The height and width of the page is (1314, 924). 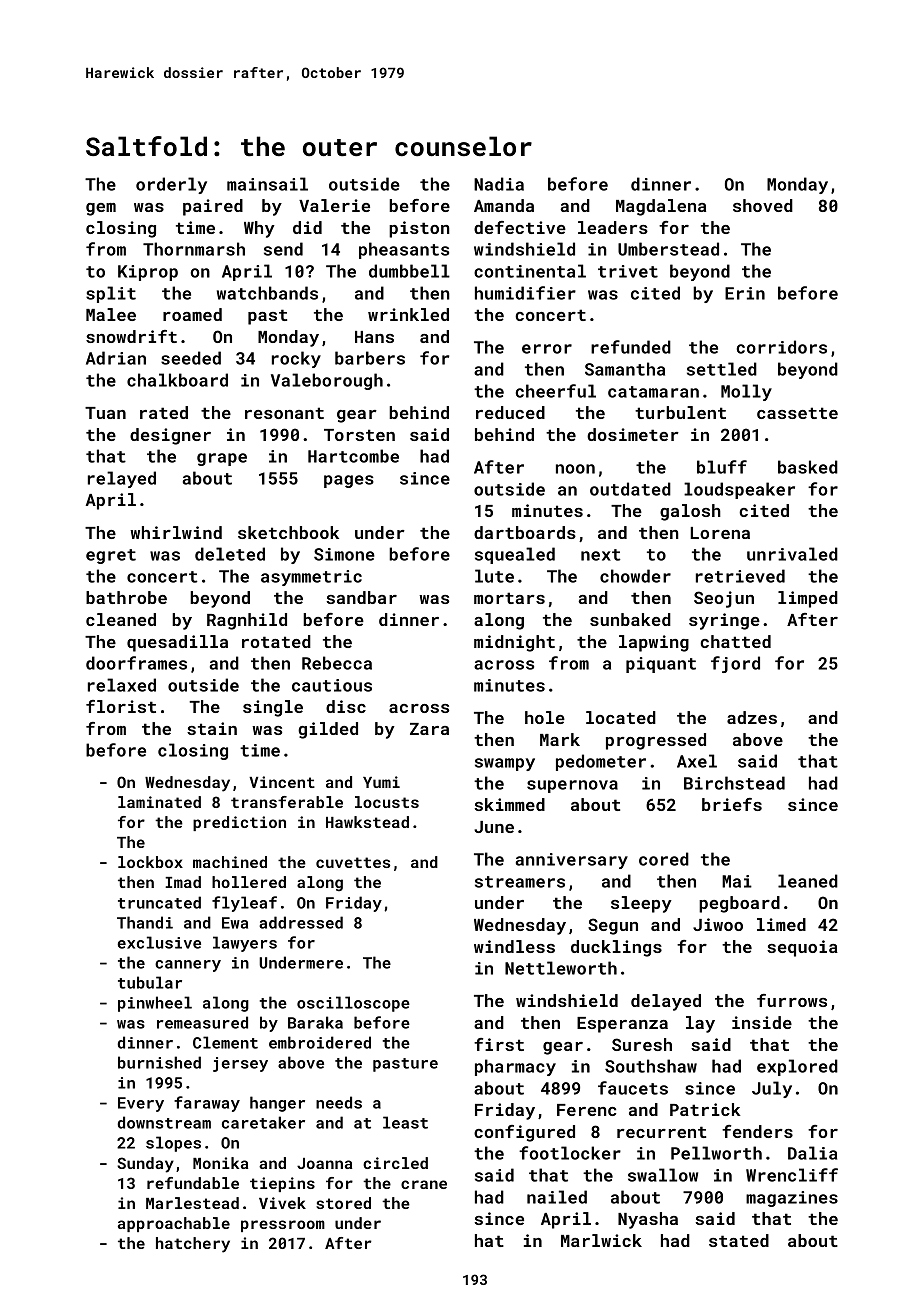 I want to click on explored, so click(x=797, y=1067).
